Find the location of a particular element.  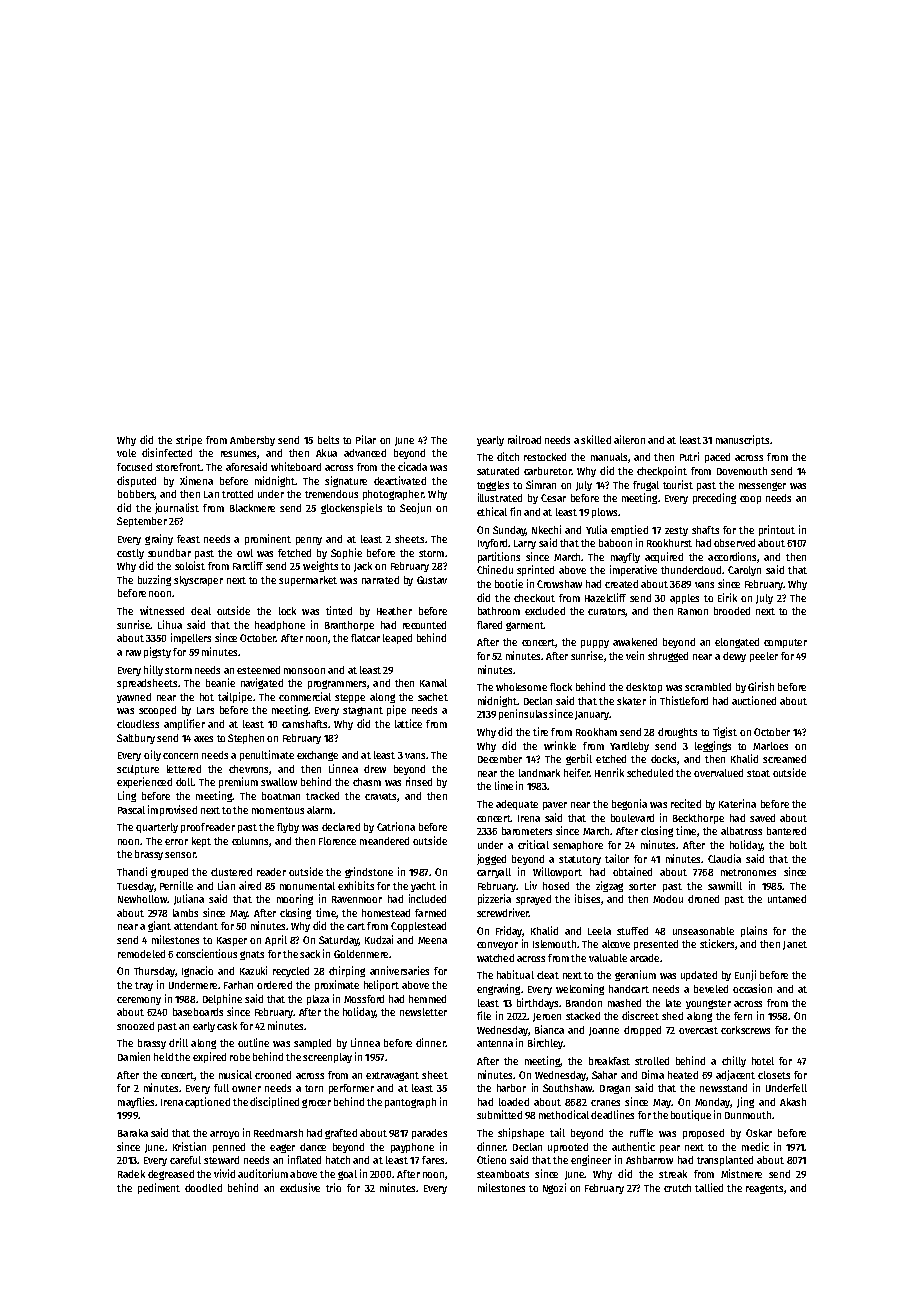

saved is located at coordinates (762, 818).
